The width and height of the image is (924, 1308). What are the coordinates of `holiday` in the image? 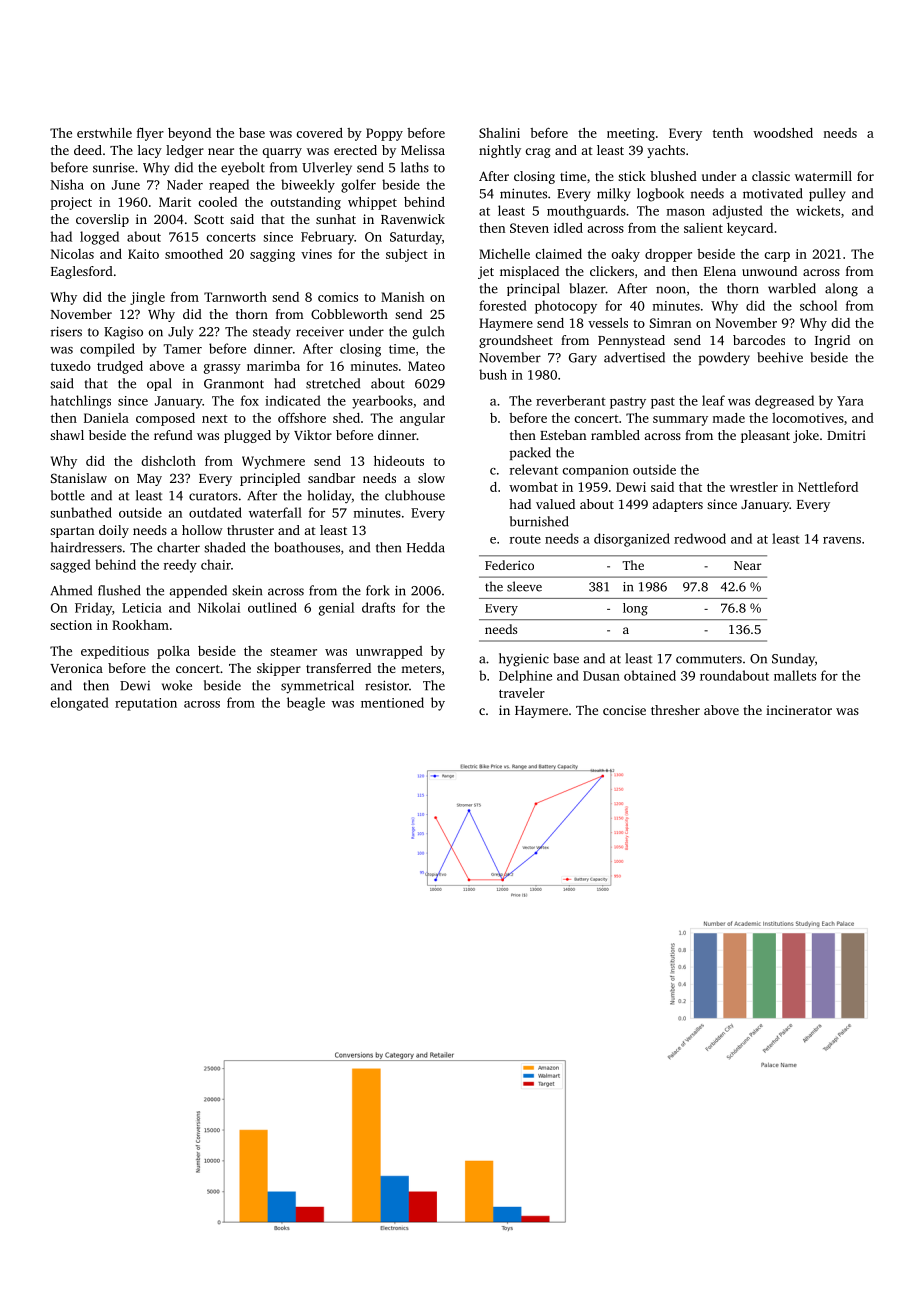 It's located at (330, 497).
